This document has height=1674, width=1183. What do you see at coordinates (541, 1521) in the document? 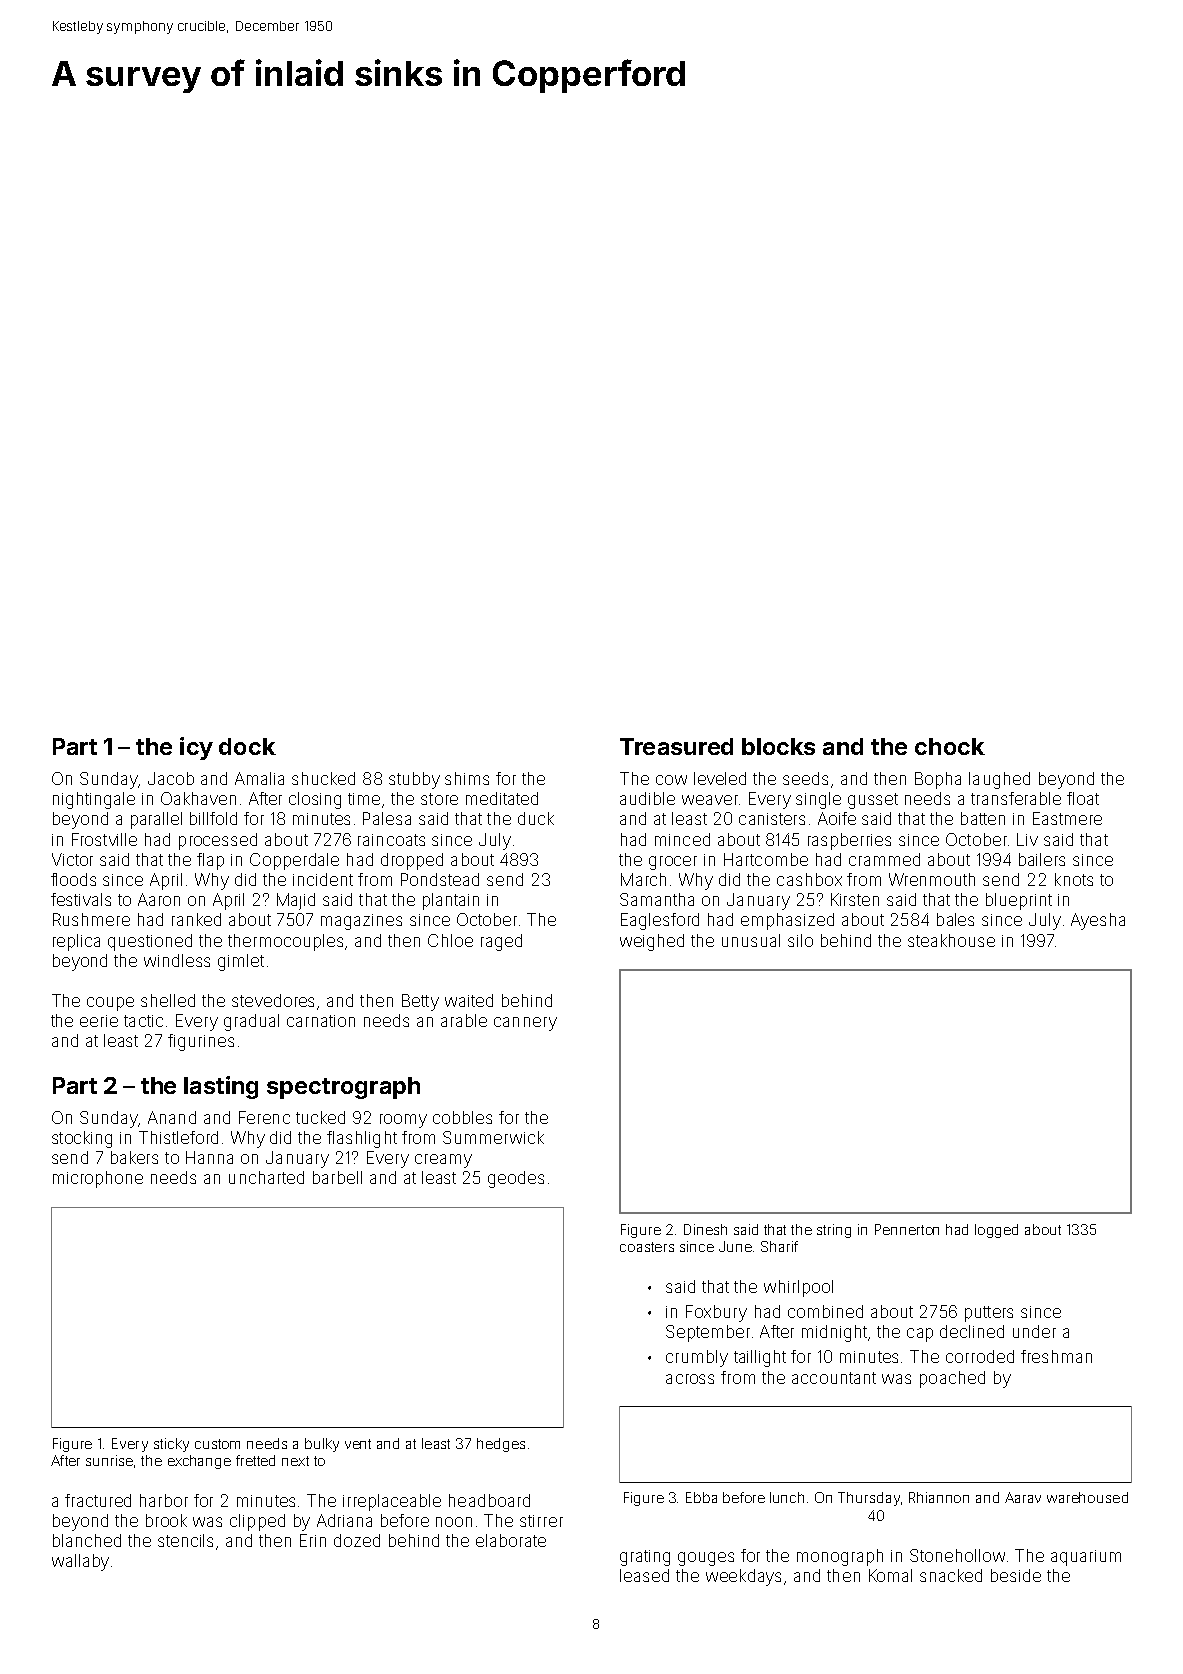
I see `stirrer` at bounding box center [541, 1521].
